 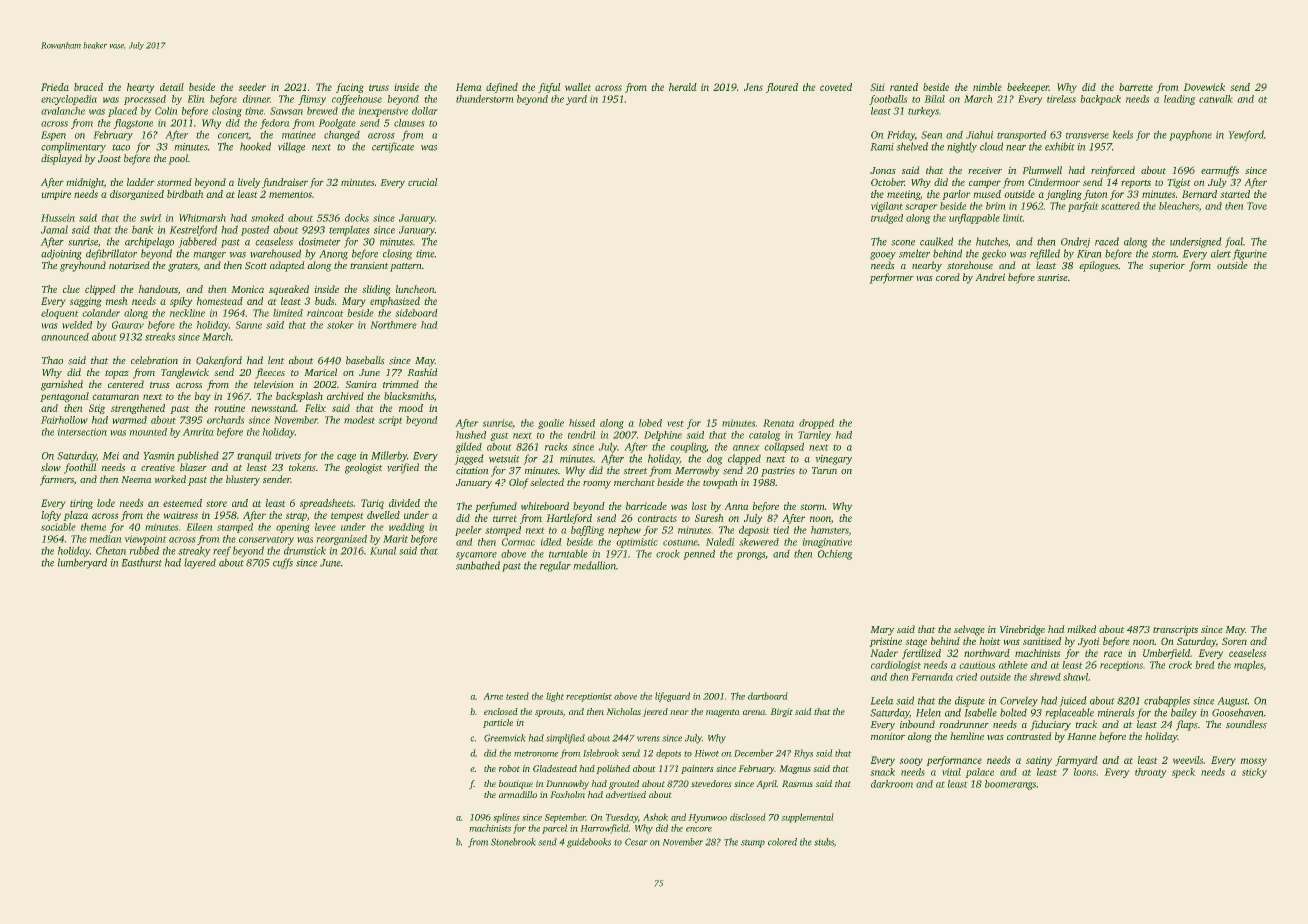 I want to click on started, so click(x=1235, y=194).
